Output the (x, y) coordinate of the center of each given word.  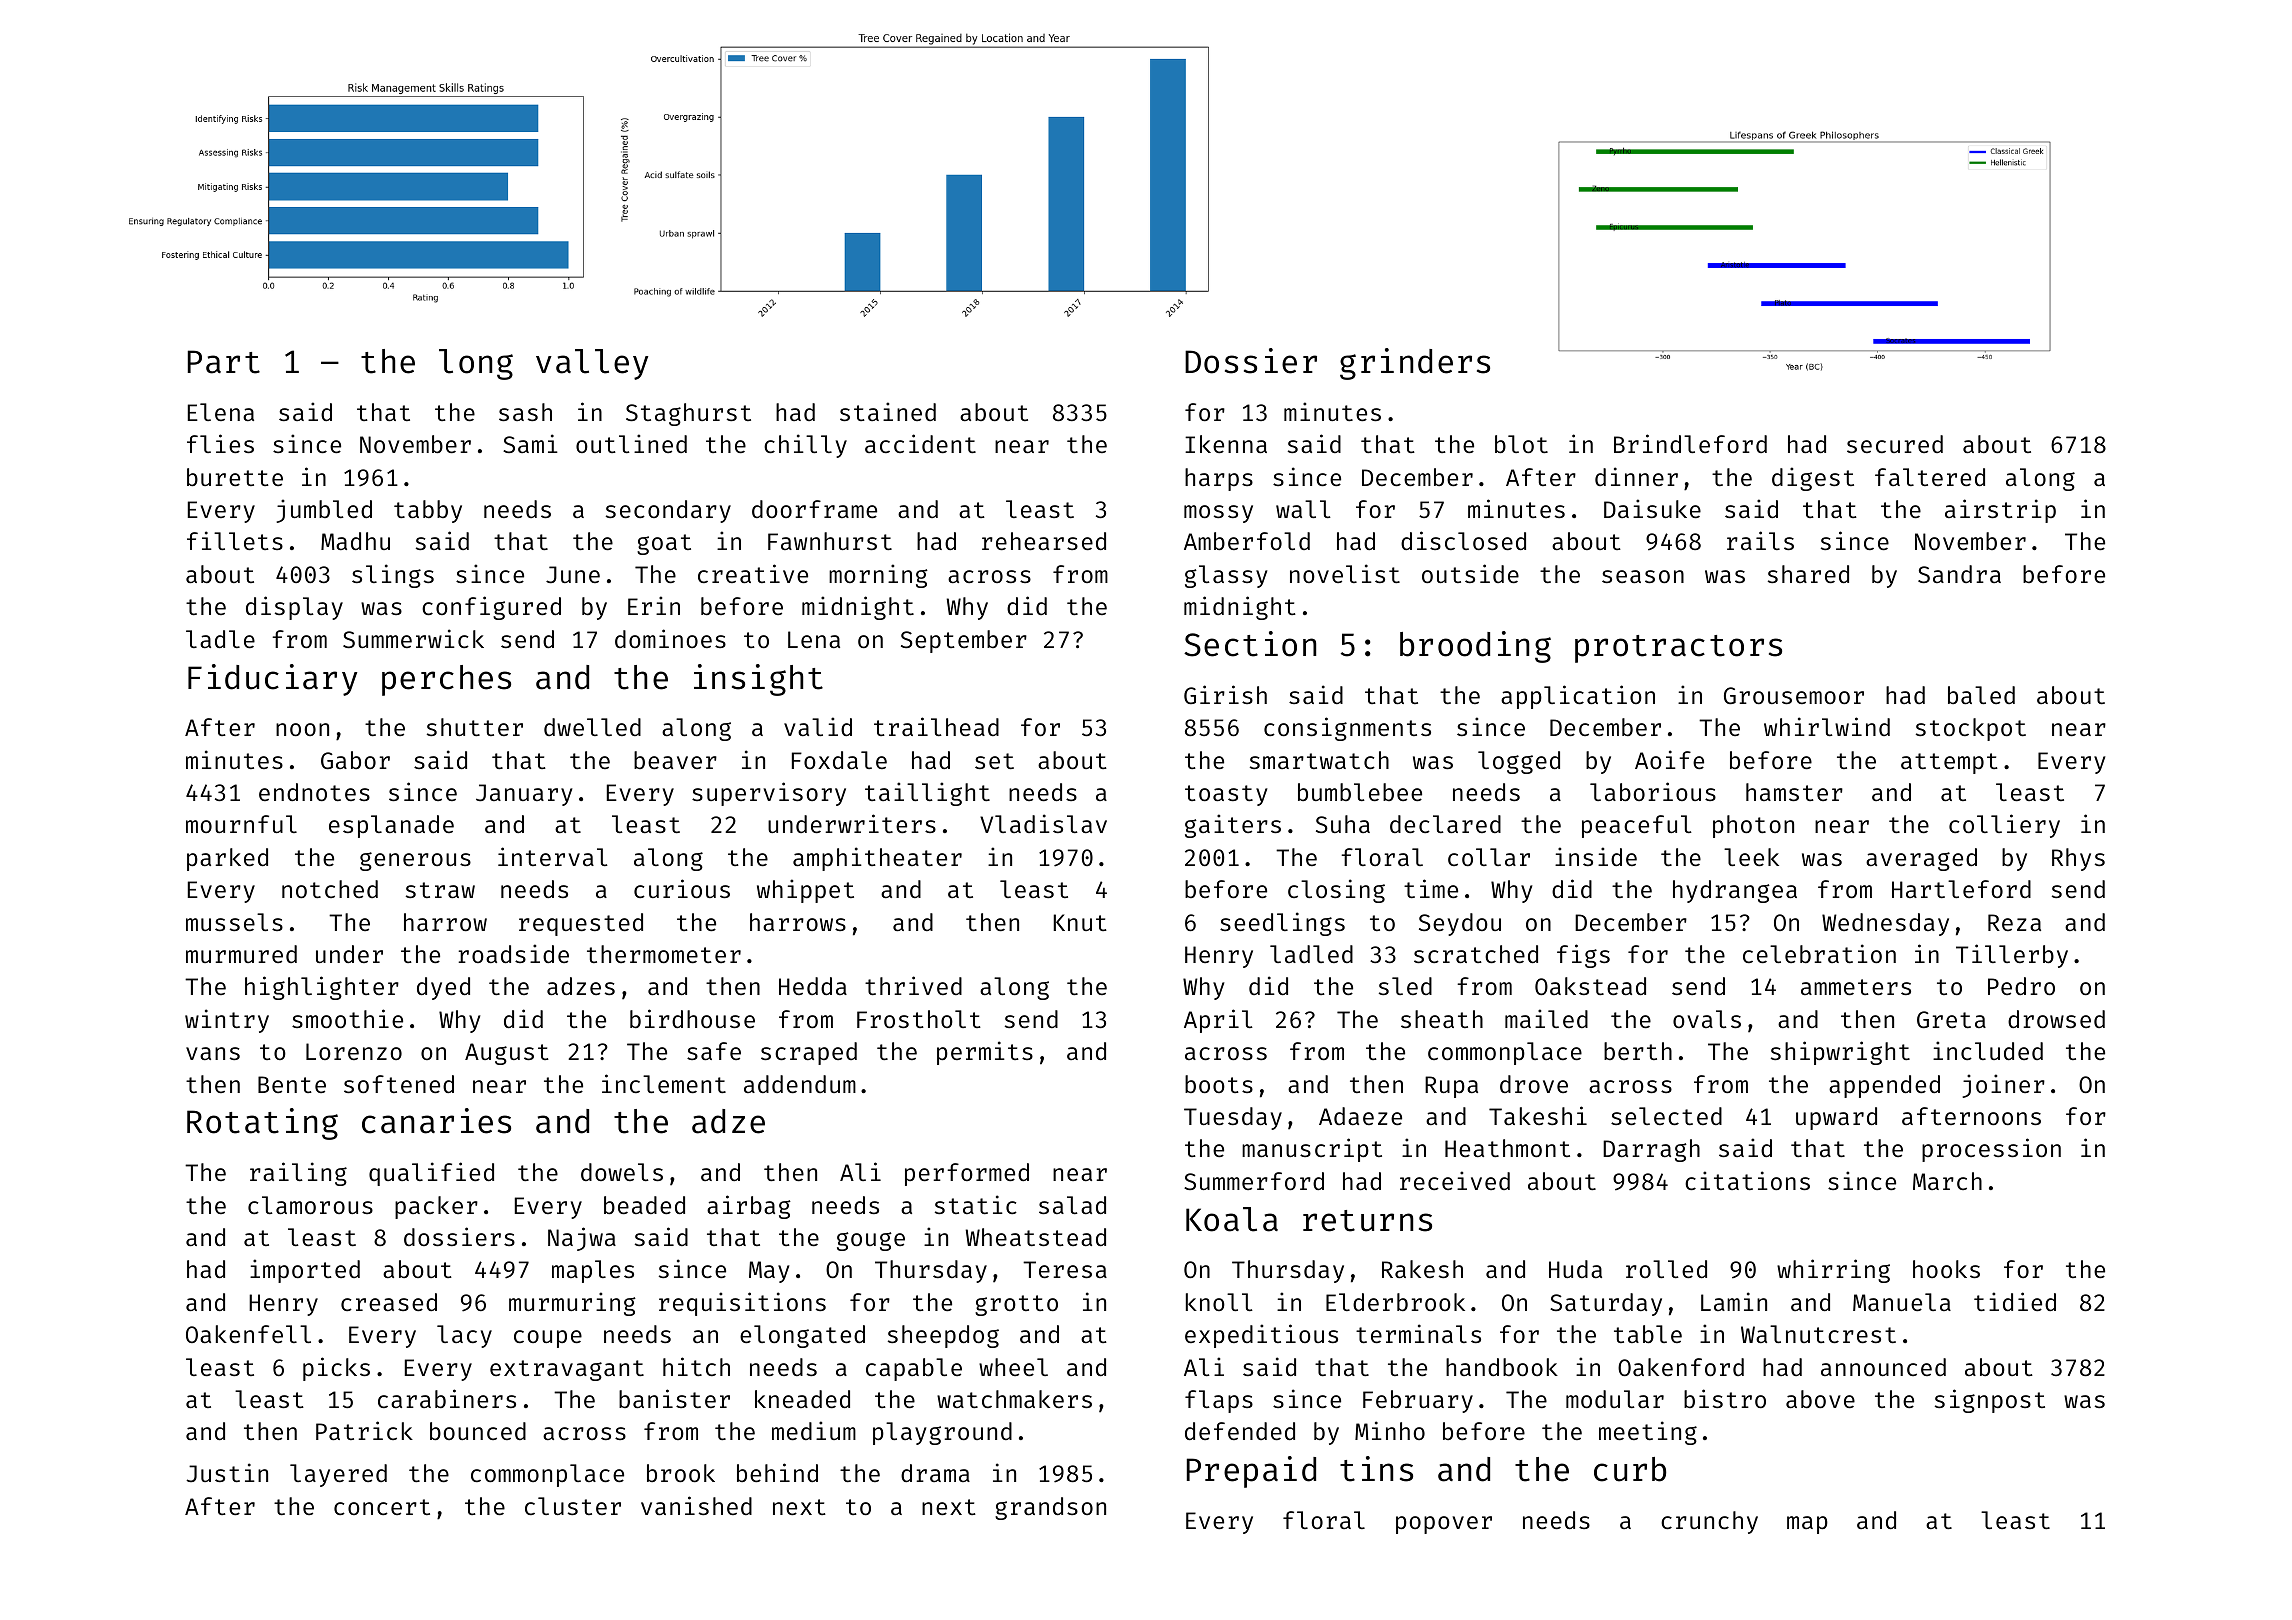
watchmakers (1014, 1399)
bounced (478, 1431)
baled (1981, 695)
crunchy (1709, 1522)
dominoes (670, 638)
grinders (1415, 364)
